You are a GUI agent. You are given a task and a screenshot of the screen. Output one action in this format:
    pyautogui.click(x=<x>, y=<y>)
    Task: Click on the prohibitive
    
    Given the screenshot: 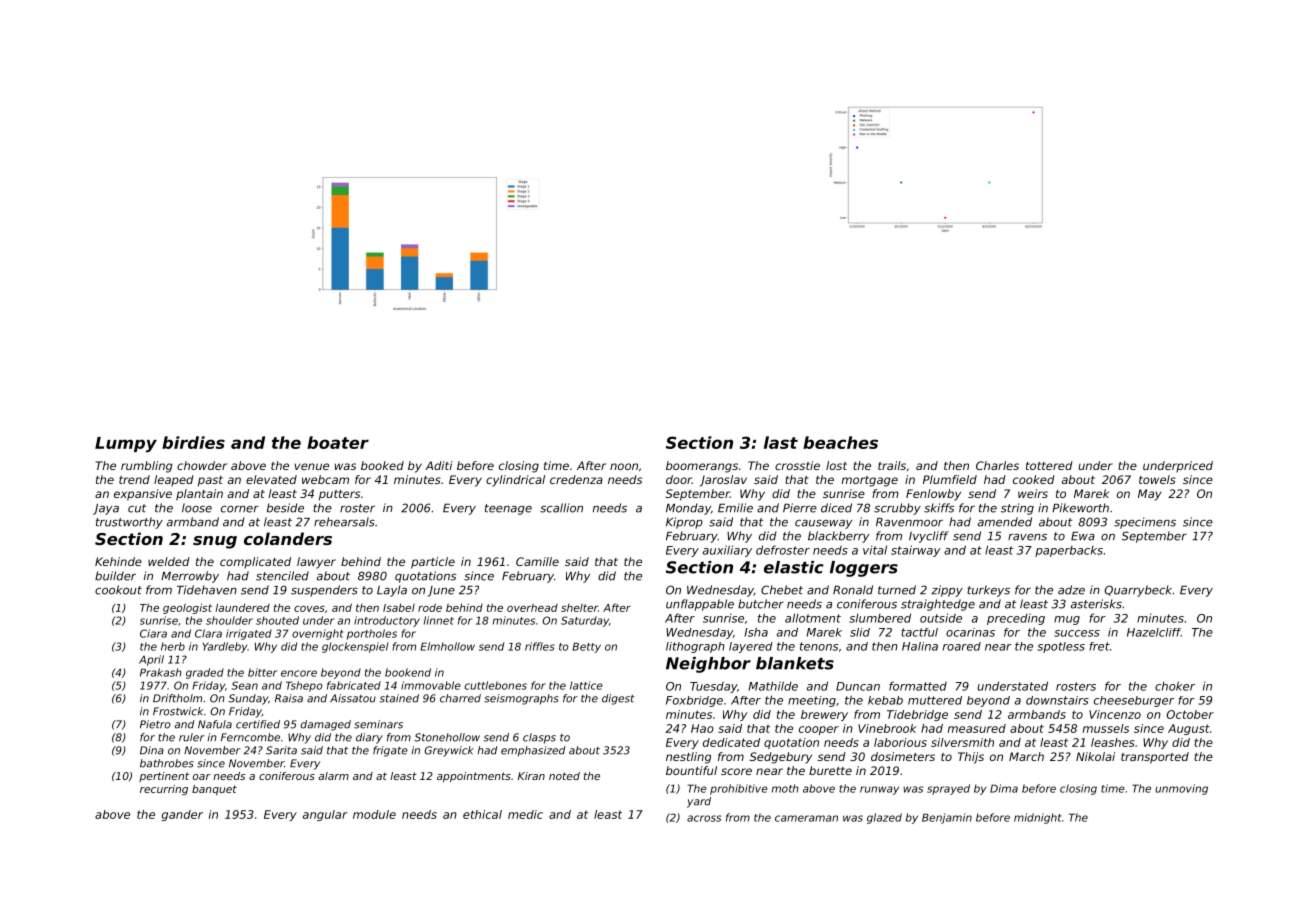 What is the action you would take?
    pyautogui.click(x=739, y=789)
